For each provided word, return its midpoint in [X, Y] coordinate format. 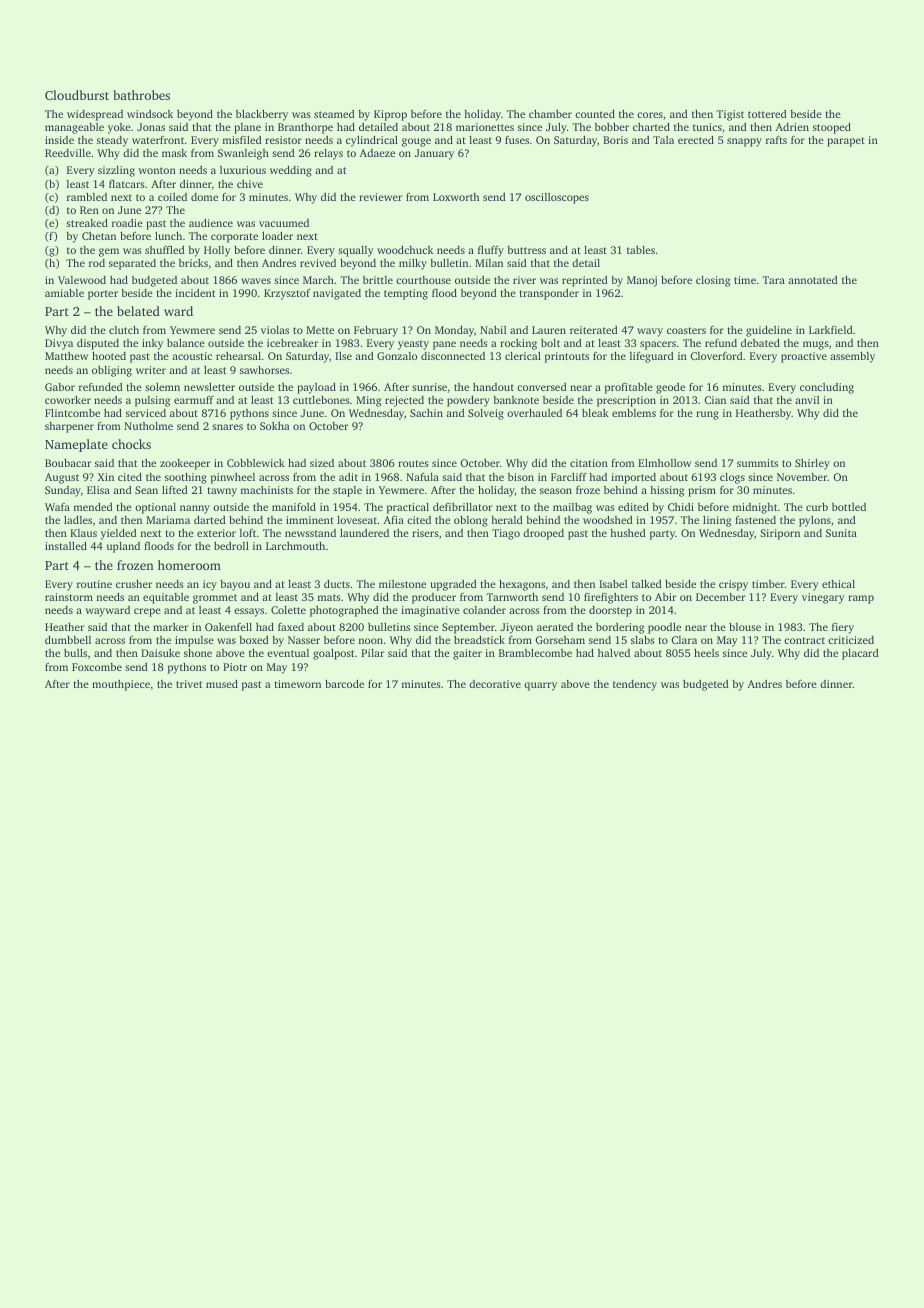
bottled [849, 507]
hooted [109, 356]
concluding [827, 388]
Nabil [493, 330]
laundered [364, 533]
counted [595, 114]
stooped [832, 128]
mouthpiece [121, 685]
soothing [186, 478]
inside [59, 140]
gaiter [467, 654]
